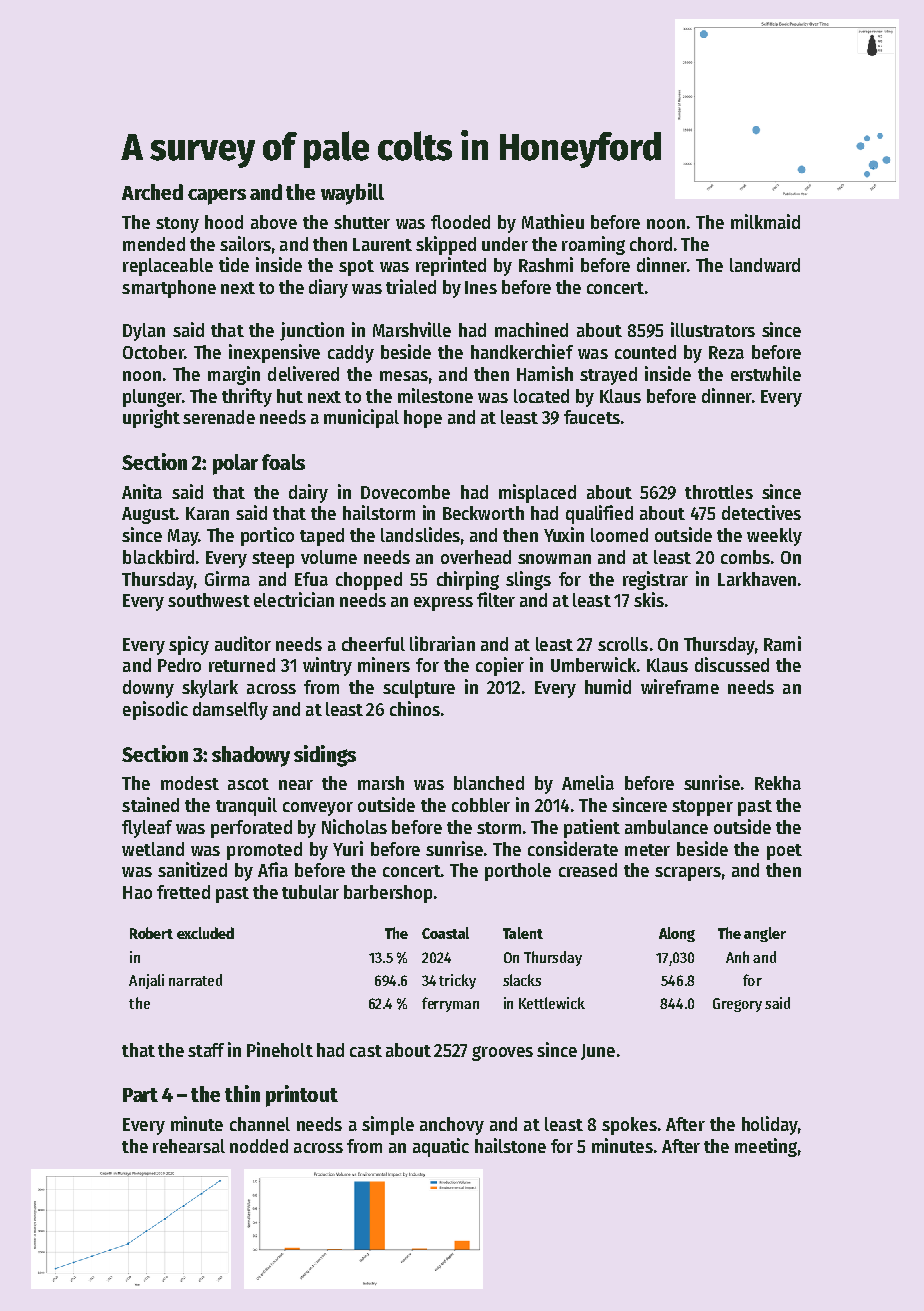  What do you see at coordinates (452, 1126) in the image?
I see `anchovy` at bounding box center [452, 1126].
